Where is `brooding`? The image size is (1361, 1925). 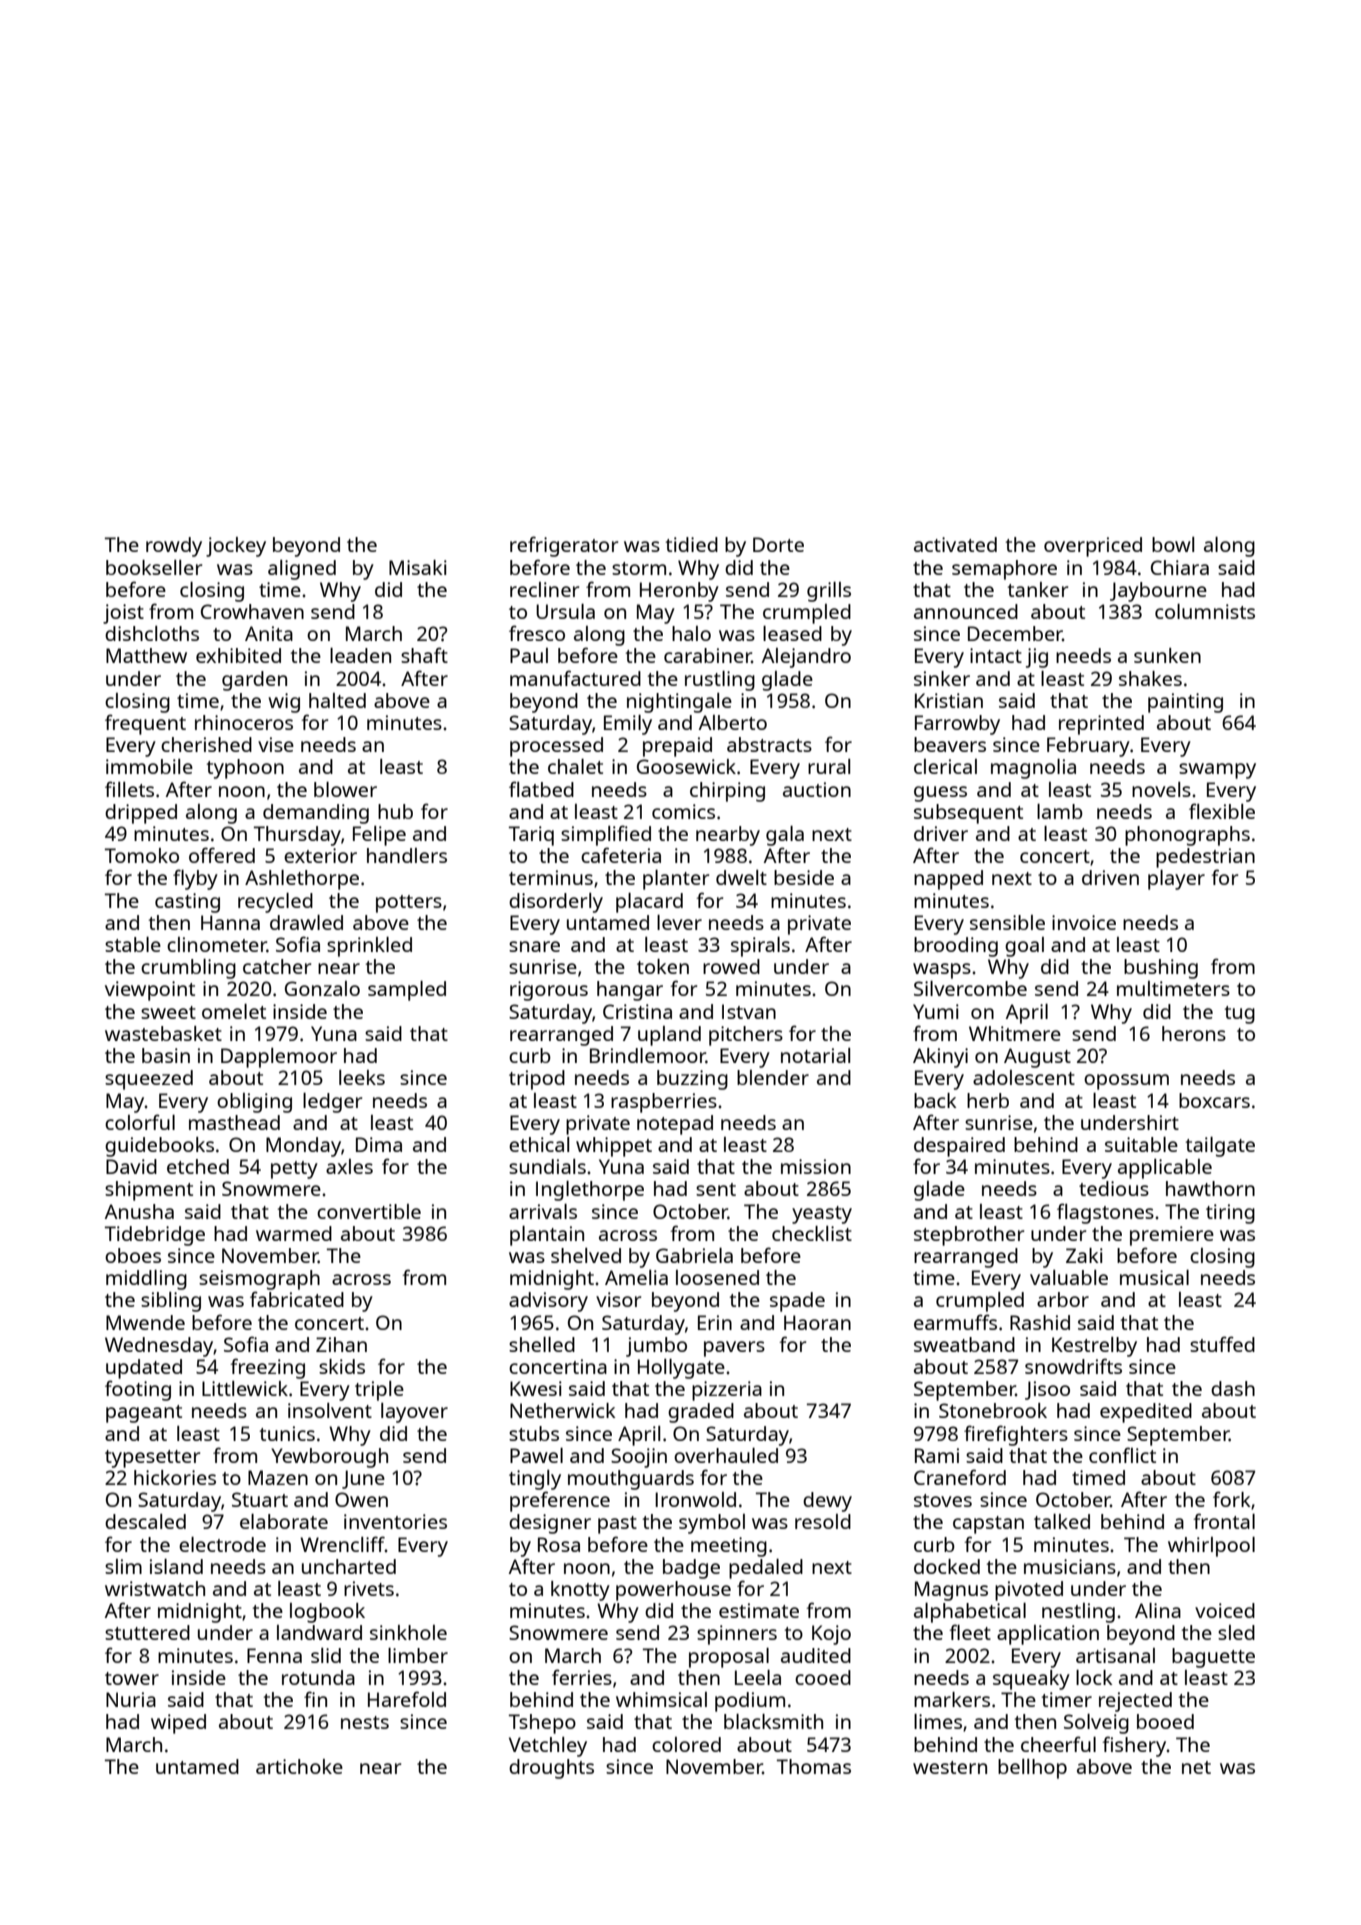 brooding is located at coordinates (956, 947).
